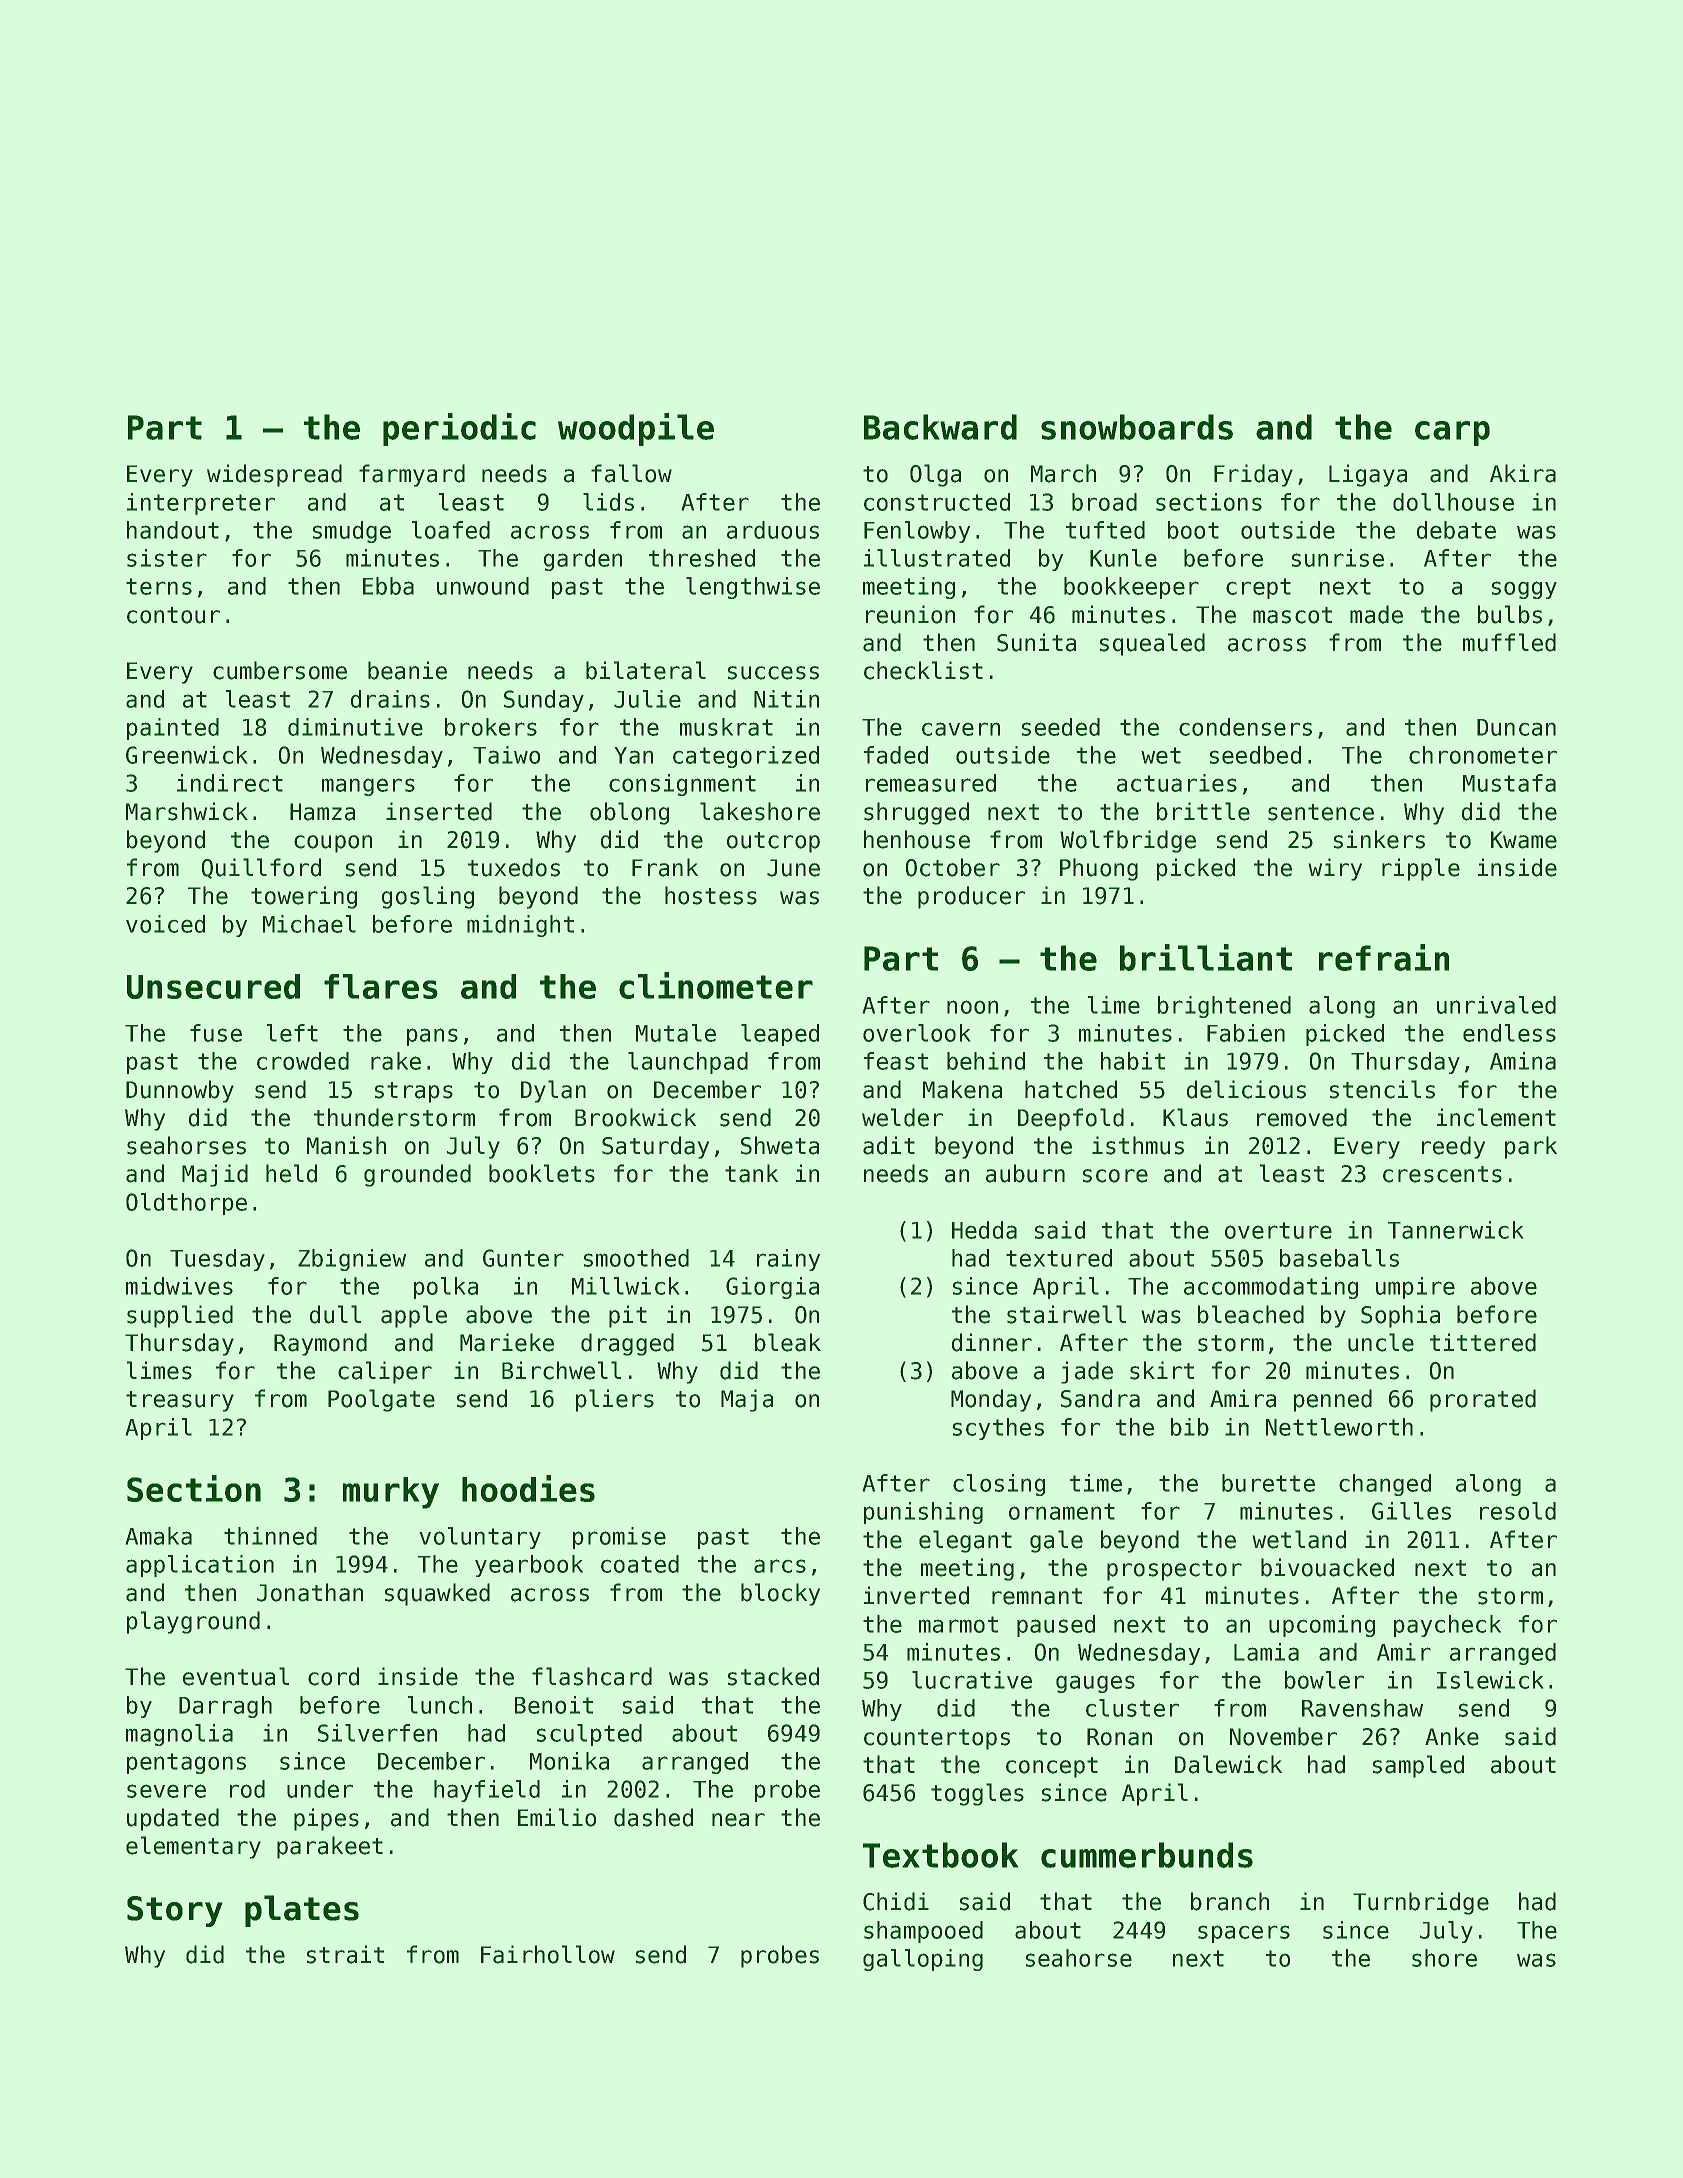 The width and height of the screenshot is (1683, 2178). What do you see at coordinates (889, 1145) in the screenshot?
I see `adit` at bounding box center [889, 1145].
